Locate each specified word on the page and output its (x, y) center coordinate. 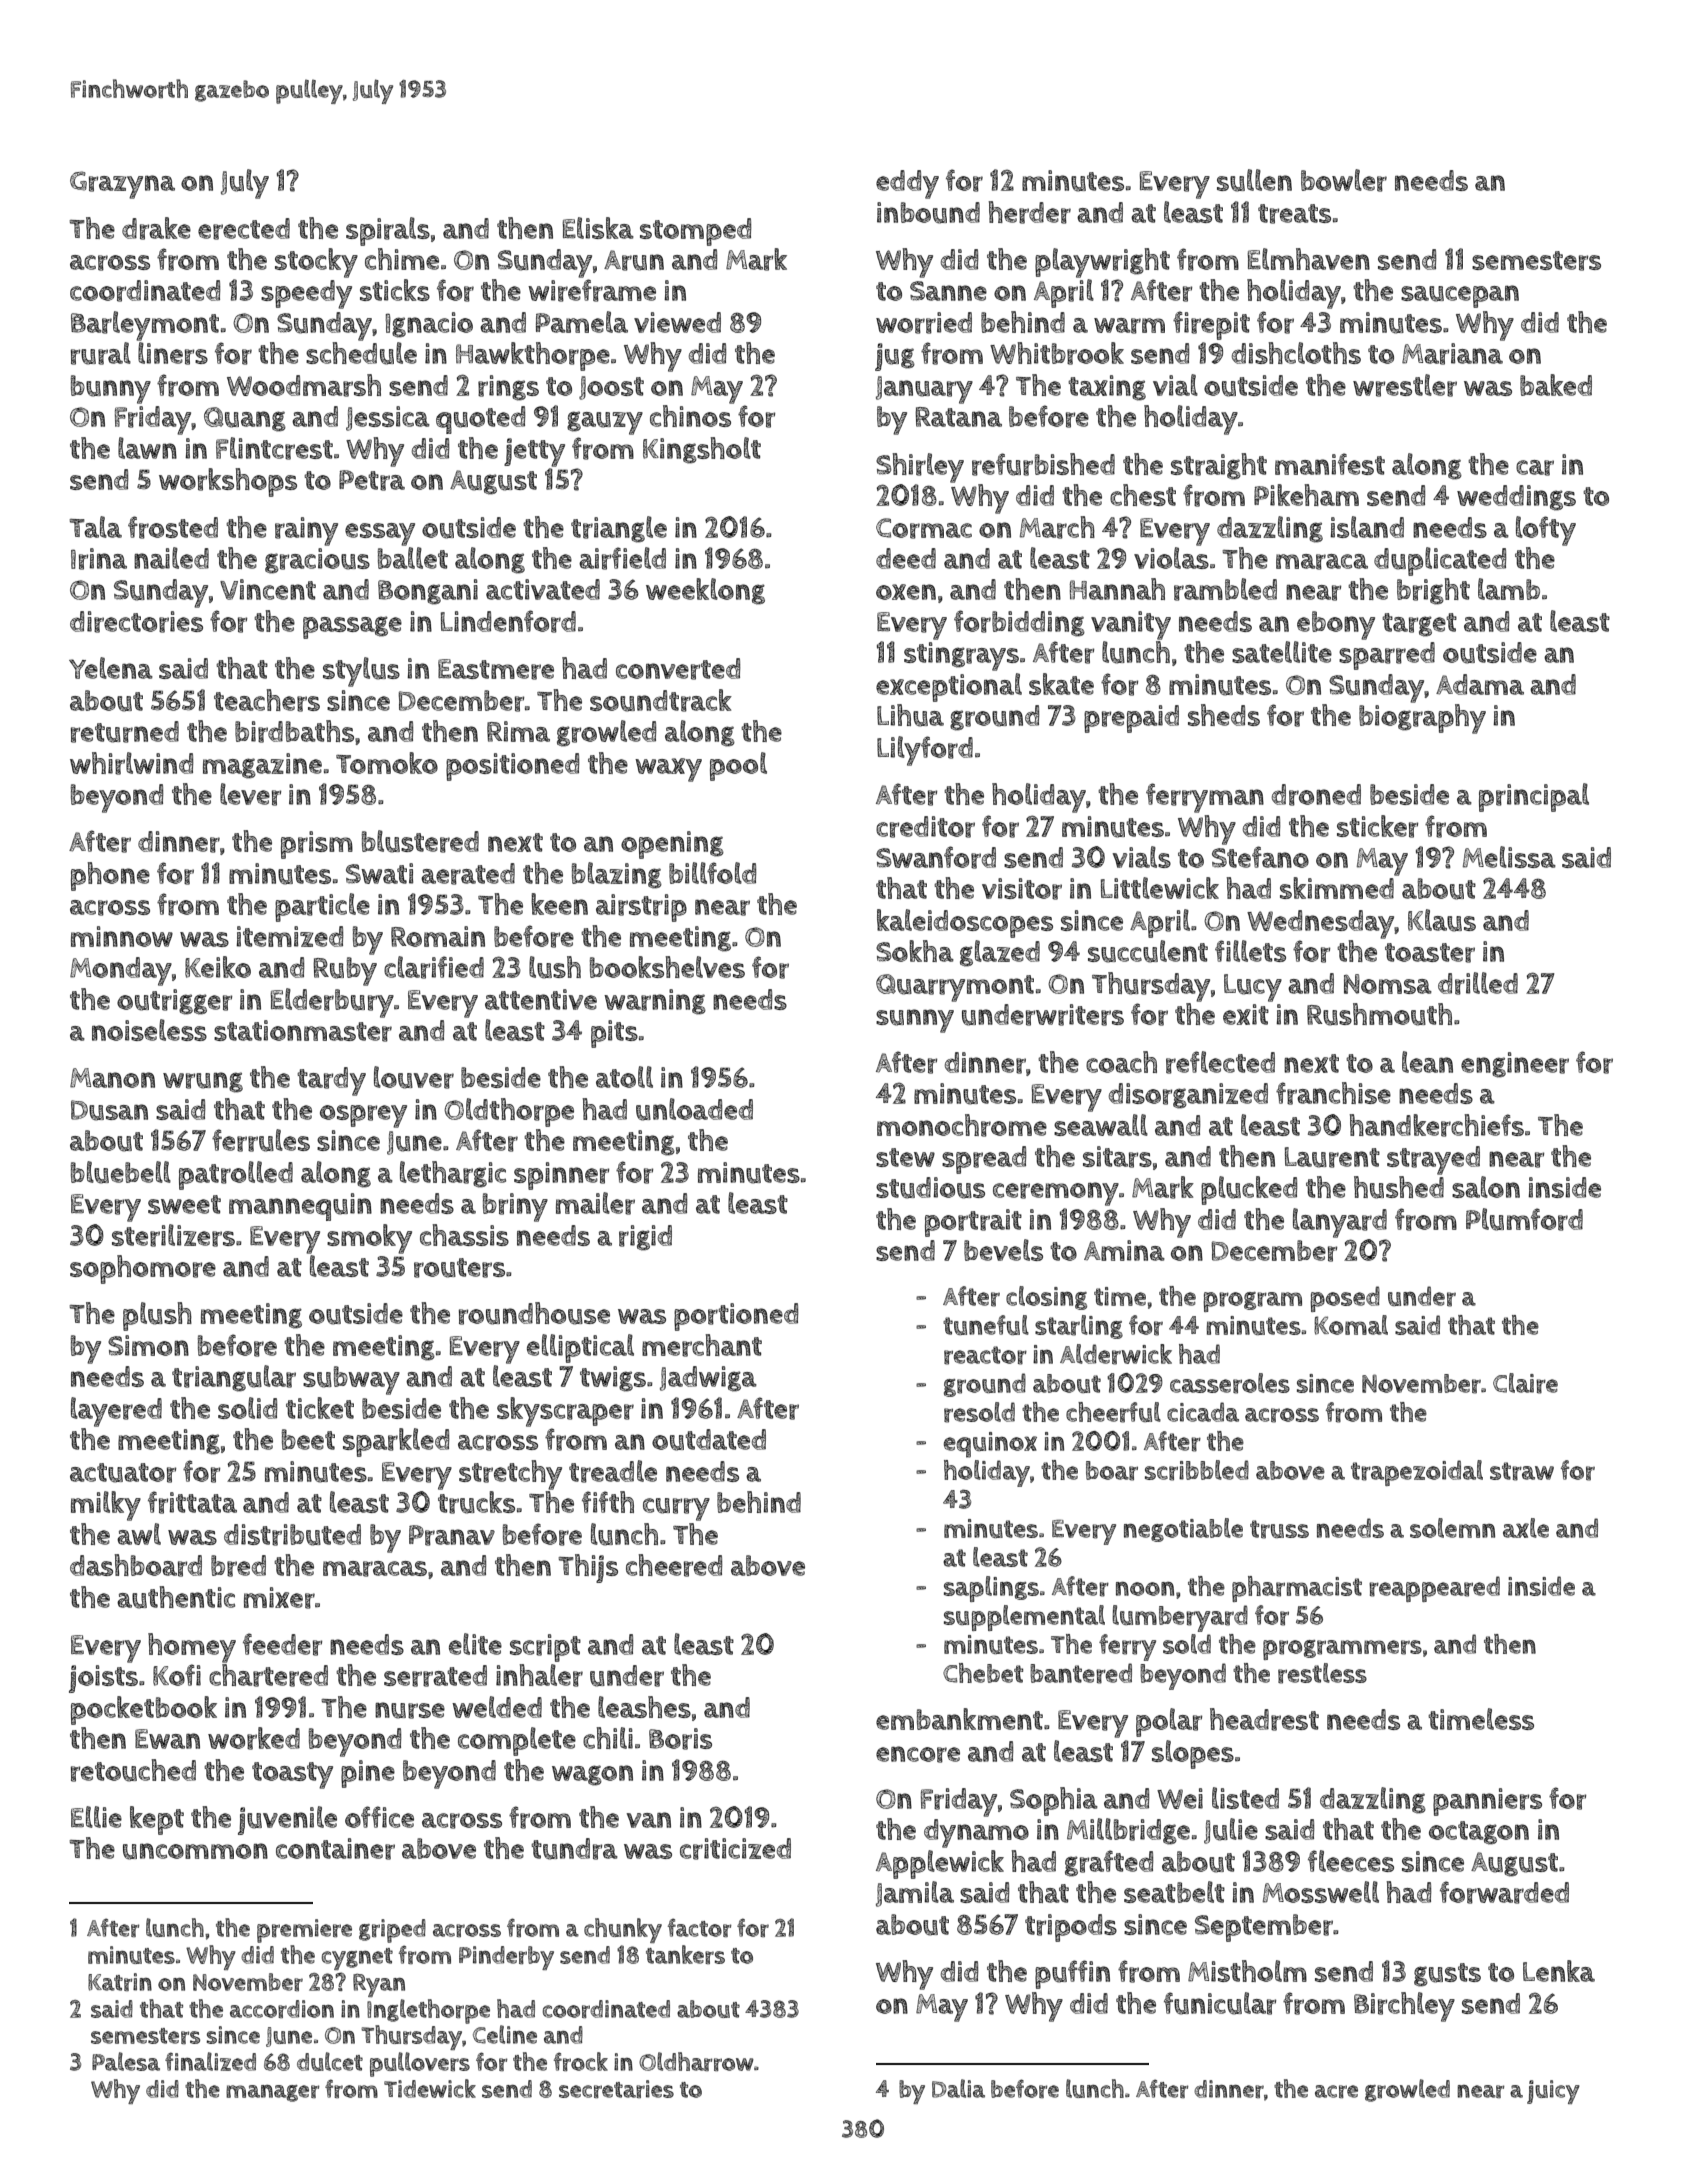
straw (1522, 1471)
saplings (991, 1589)
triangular (234, 1378)
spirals (388, 231)
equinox (990, 1445)
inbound (928, 213)
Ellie (96, 1817)
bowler (1344, 180)
